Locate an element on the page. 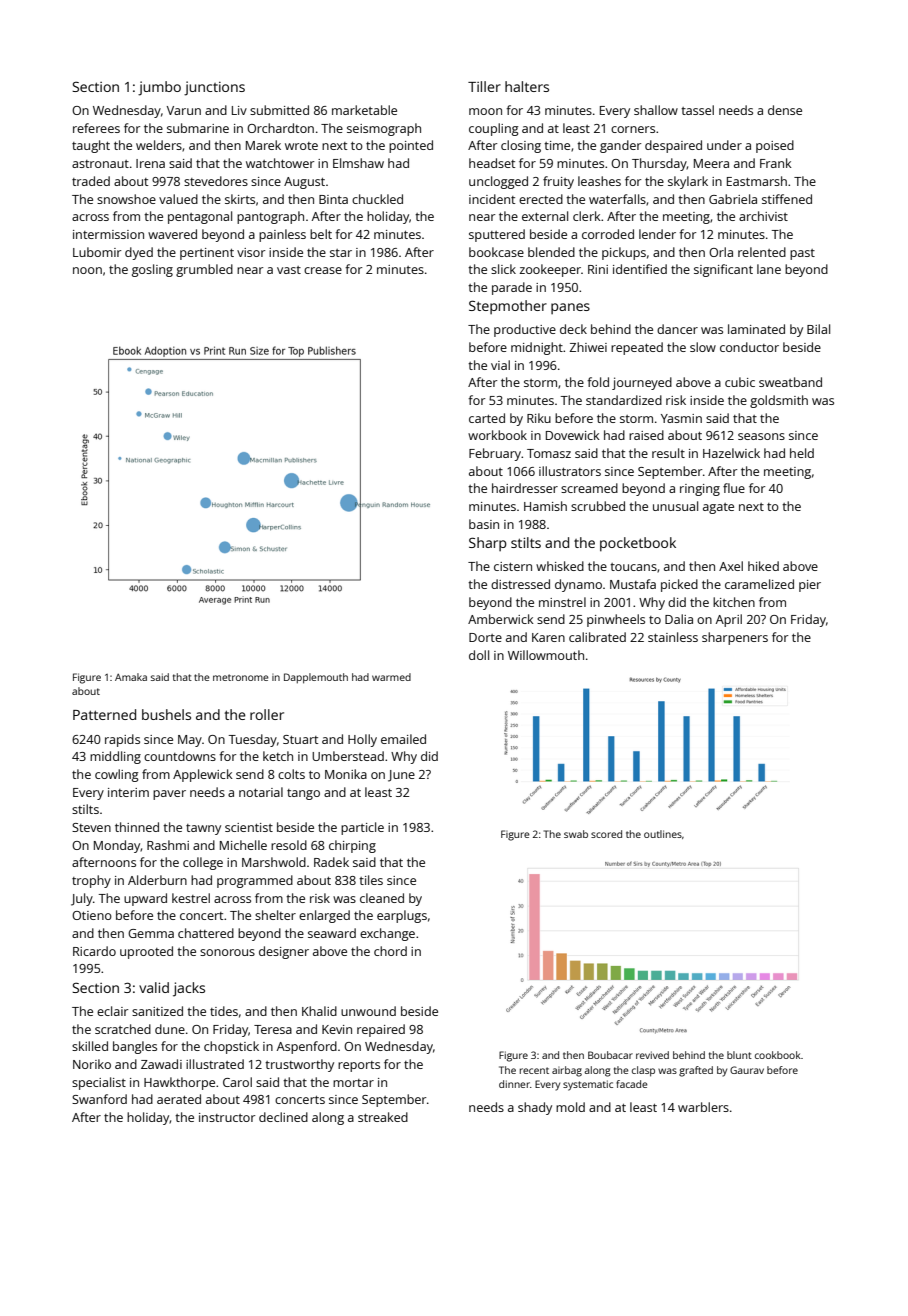  pentagonal is located at coordinates (200, 217).
